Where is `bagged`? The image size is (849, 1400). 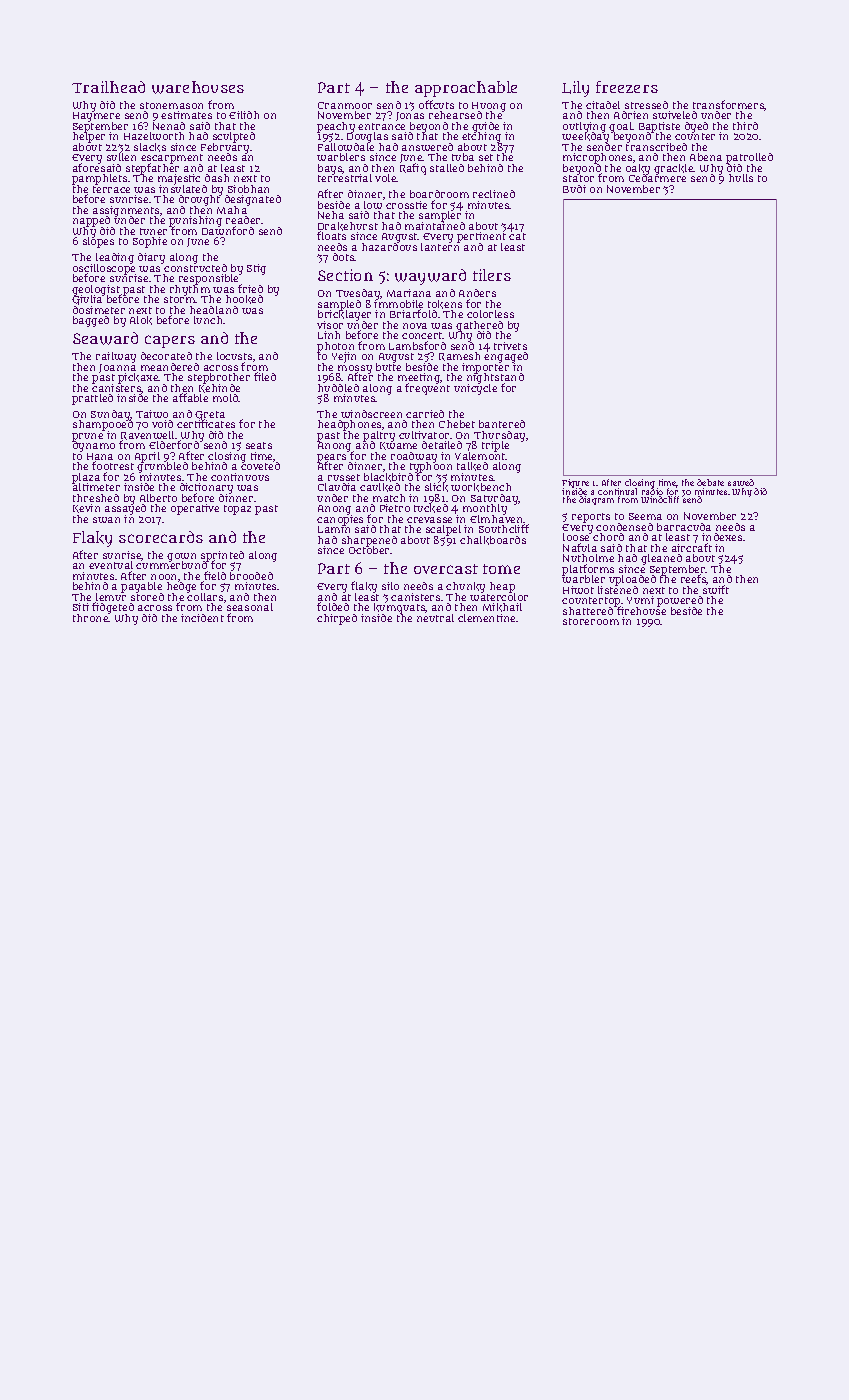 bagged is located at coordinates (91, 321).
